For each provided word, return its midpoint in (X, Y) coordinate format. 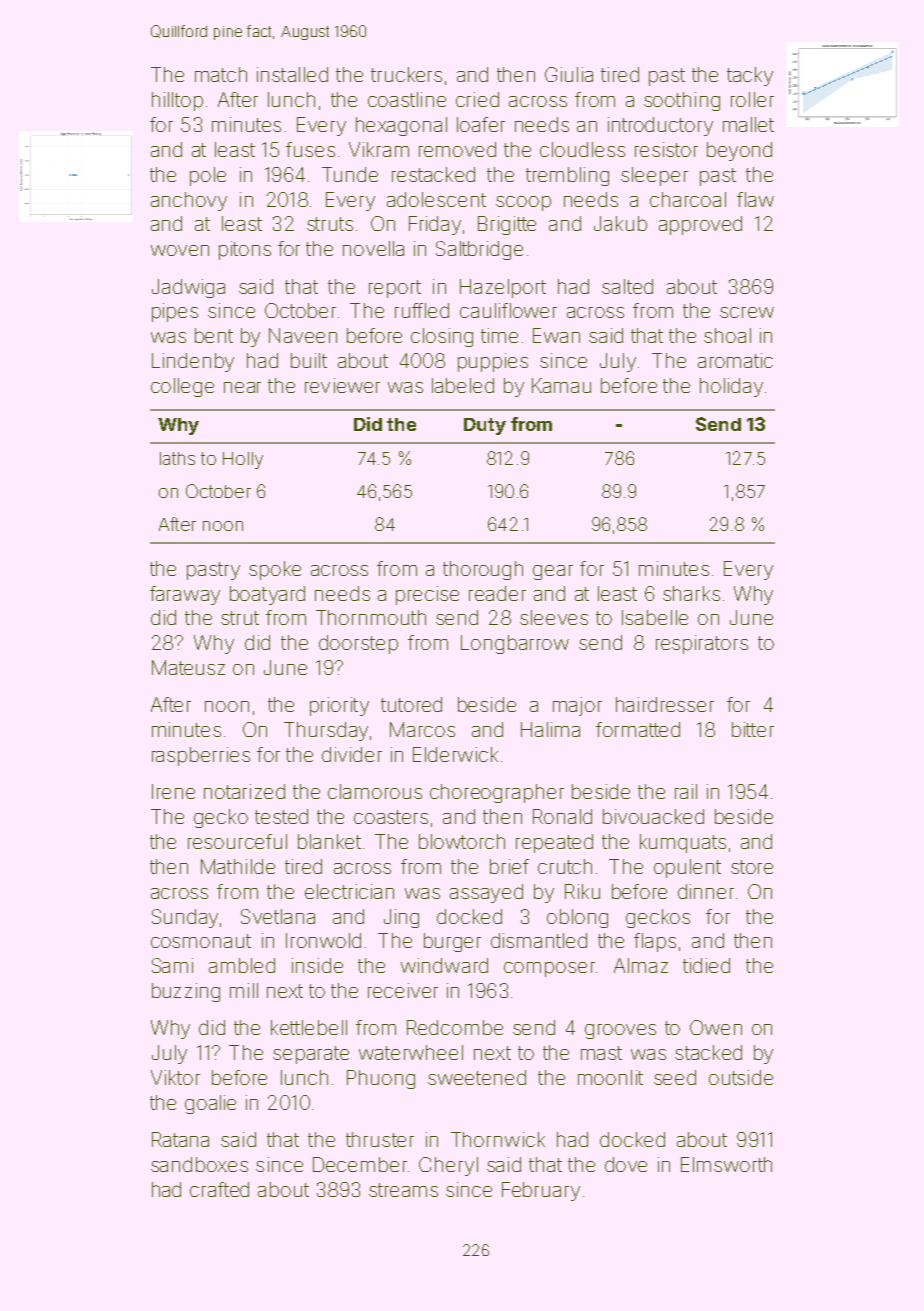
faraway (185, 595)
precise (427, 595)
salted (627, 286)
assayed (486, 893)
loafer (481, 124)
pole (208, 176)
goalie (210, 1104)
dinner (706, 891)
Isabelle (655, 617)
